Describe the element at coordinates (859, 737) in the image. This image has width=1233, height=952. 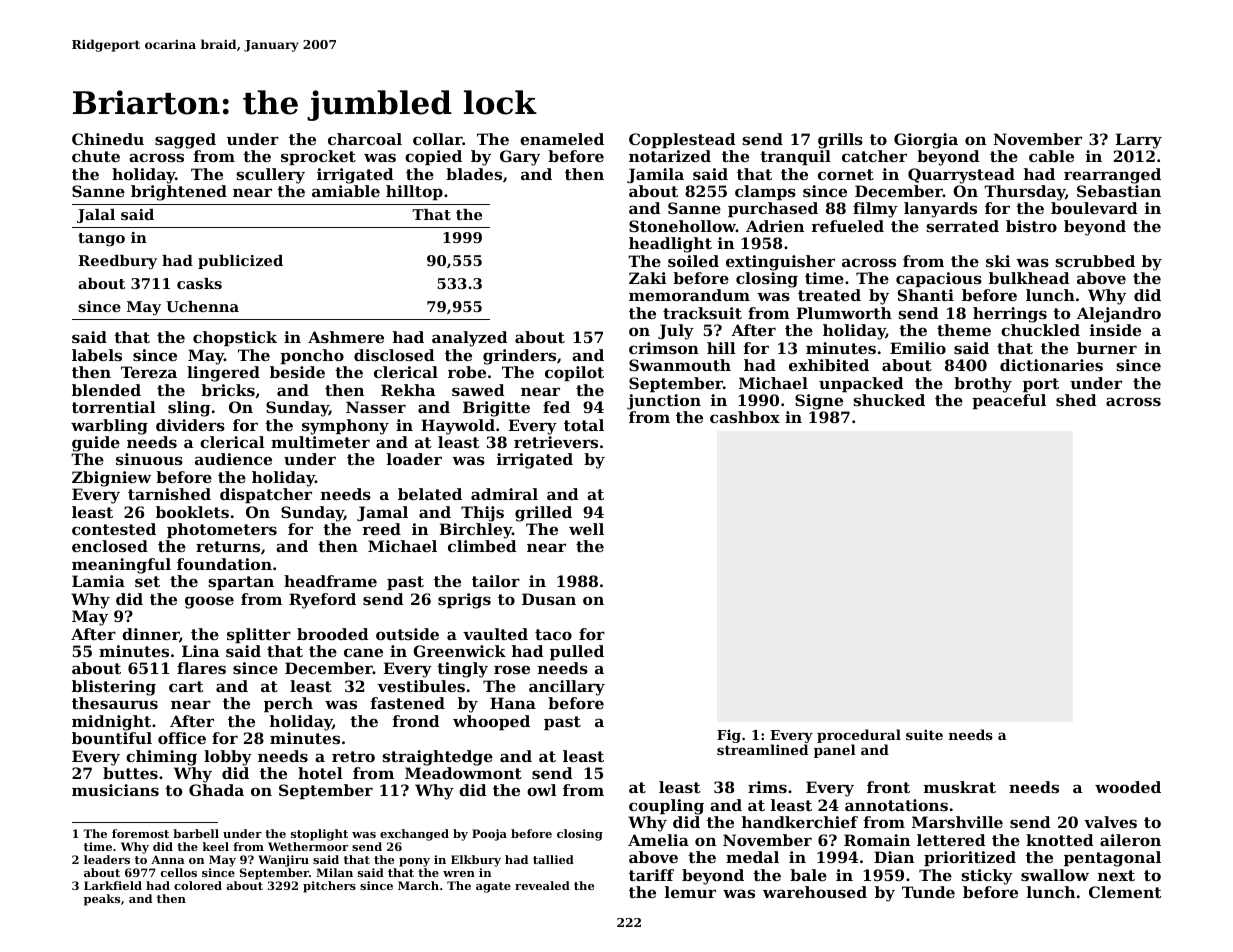
I see `procedural` at that location.
